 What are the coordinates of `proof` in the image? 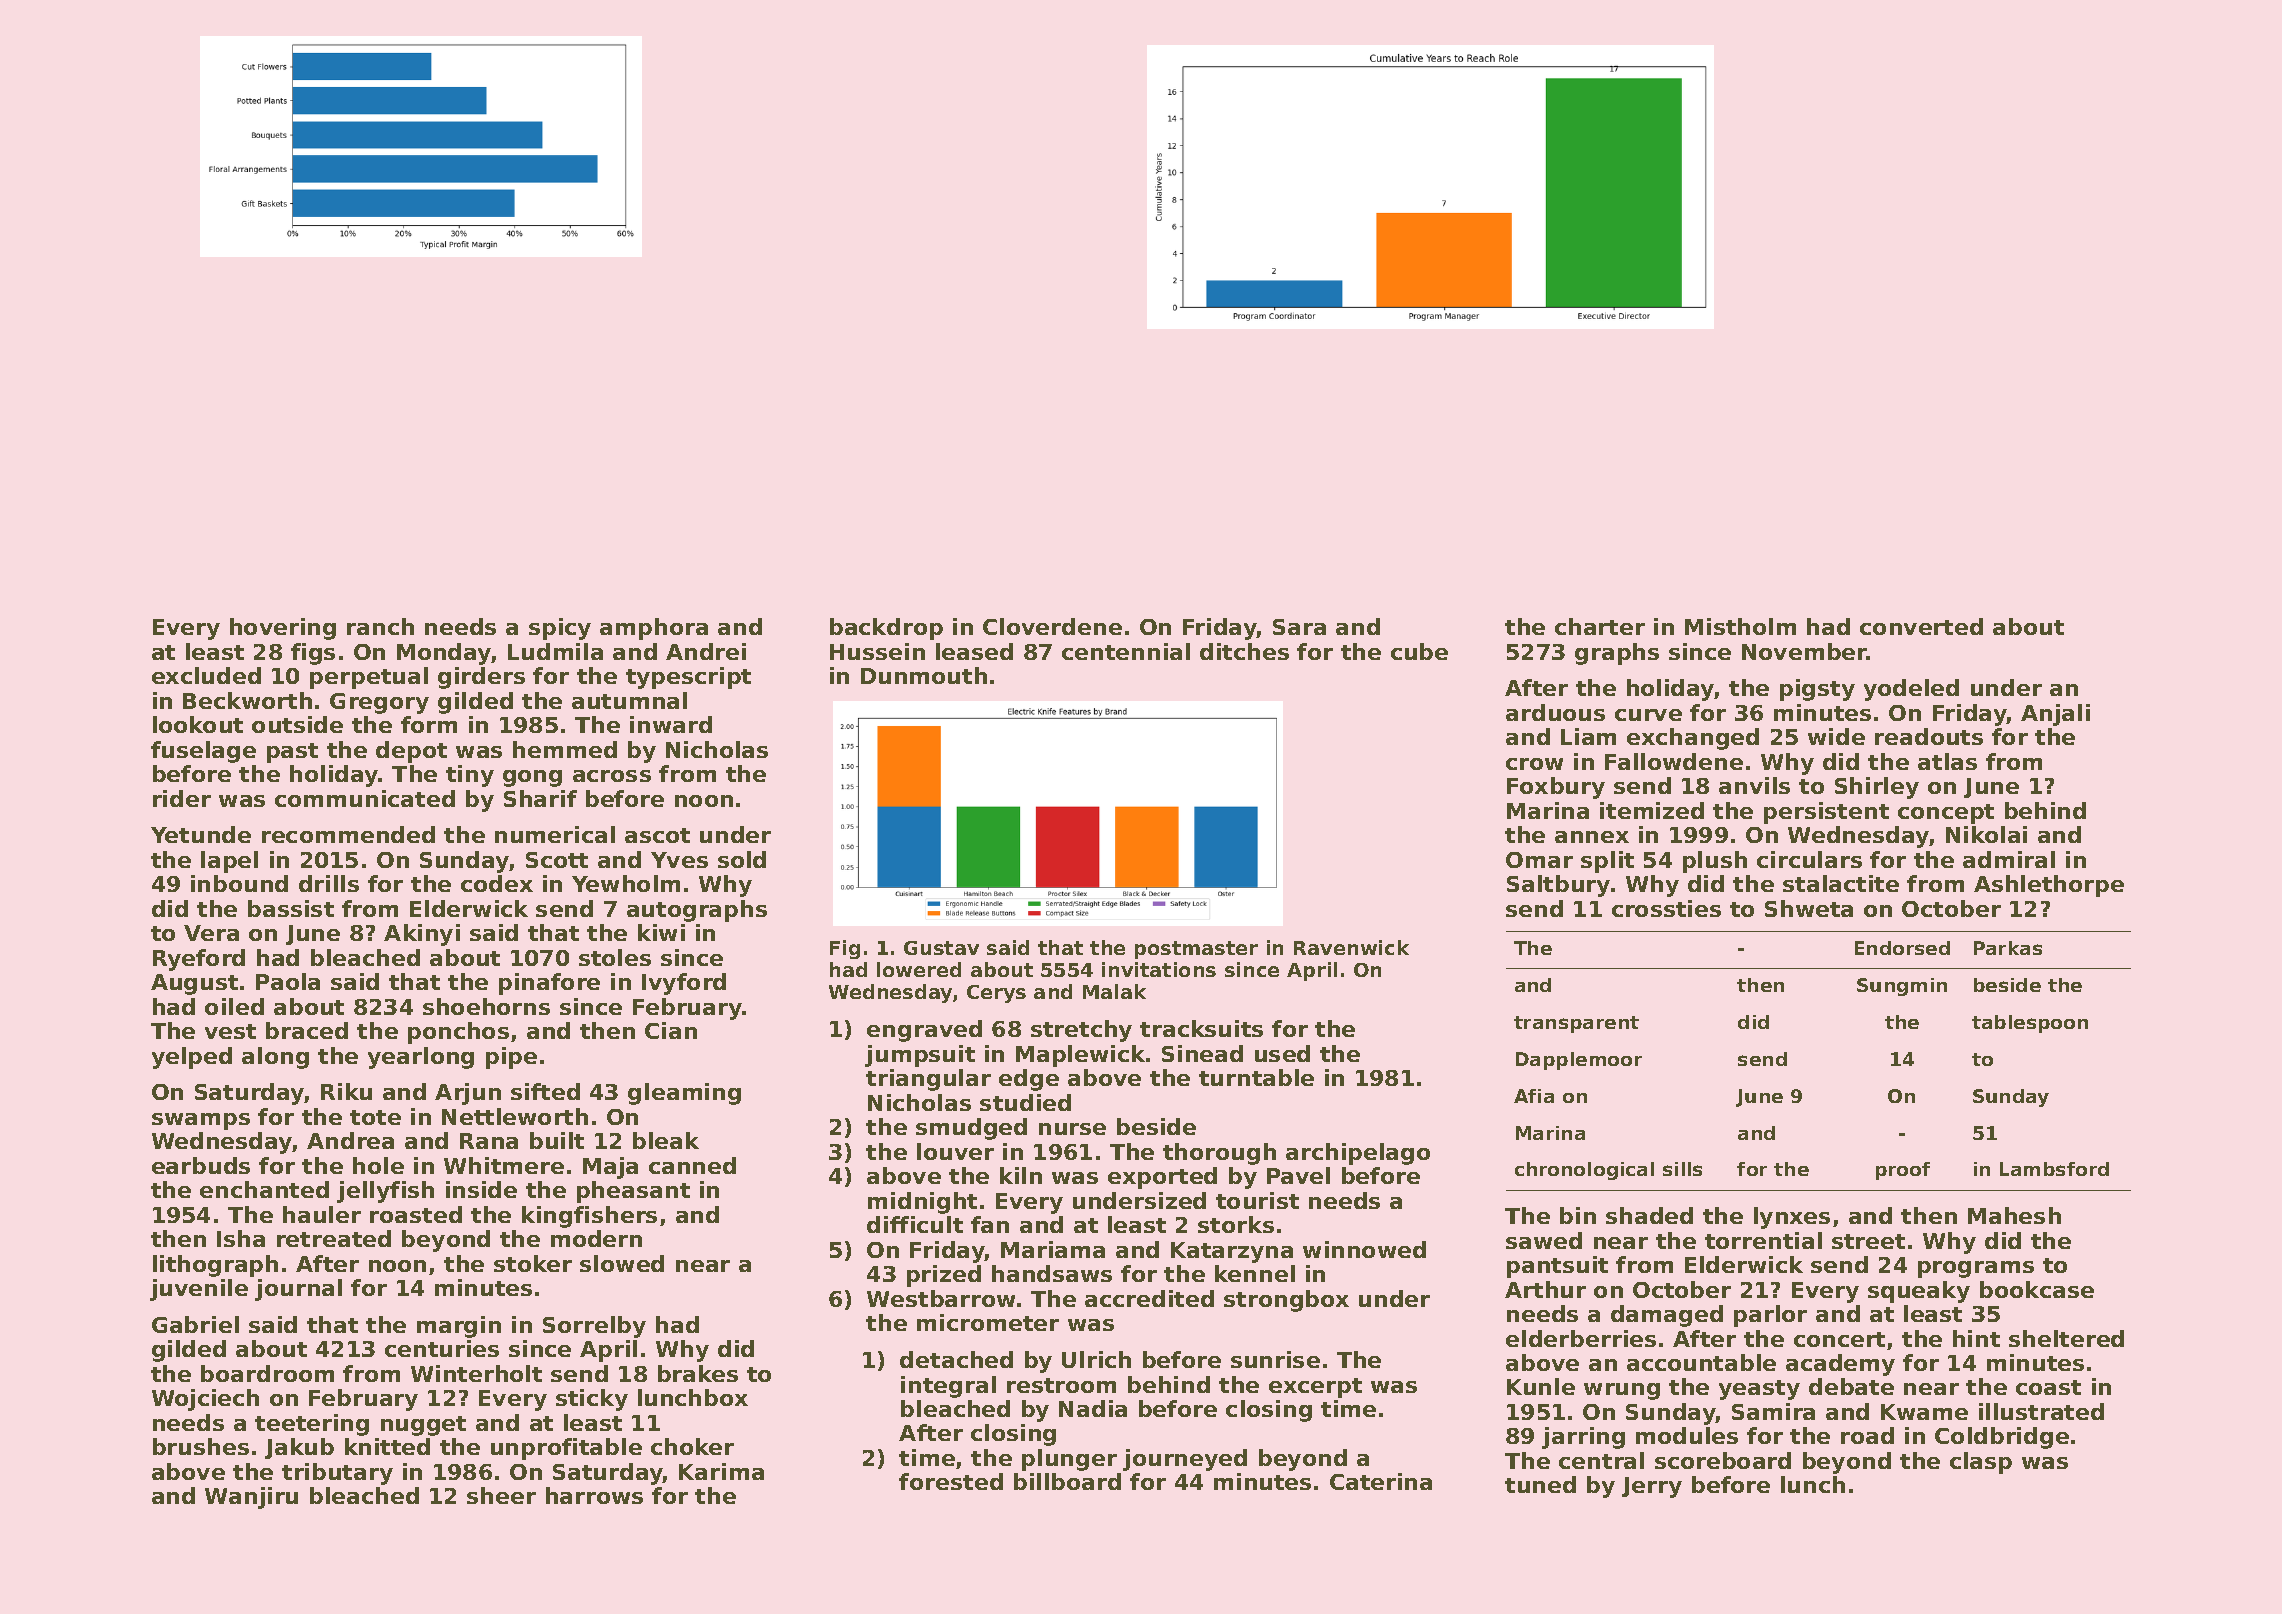 It's located at (1903, 1171).
